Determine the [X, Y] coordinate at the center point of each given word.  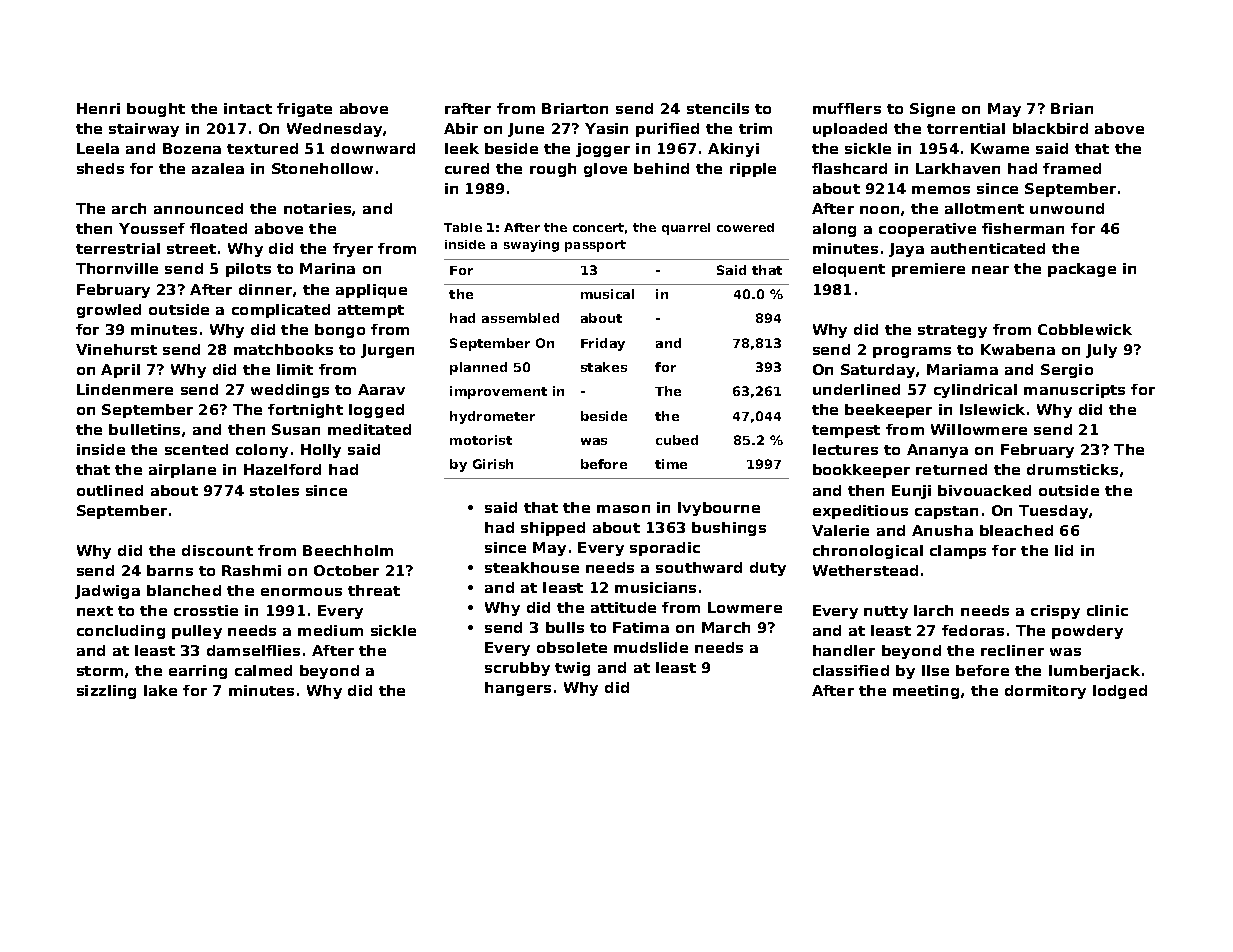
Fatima [641, 627]
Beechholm [348, 550]
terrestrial [118, 248]
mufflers [847, 108]
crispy [1055, 612]
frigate [304, 110]
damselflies [253, 650]
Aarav [381, 389]
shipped [553, 529]
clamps [958, 552]
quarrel [686, 229]
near [990, 270]
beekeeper [888, 411]
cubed [677, 440]
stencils [718, 108]
